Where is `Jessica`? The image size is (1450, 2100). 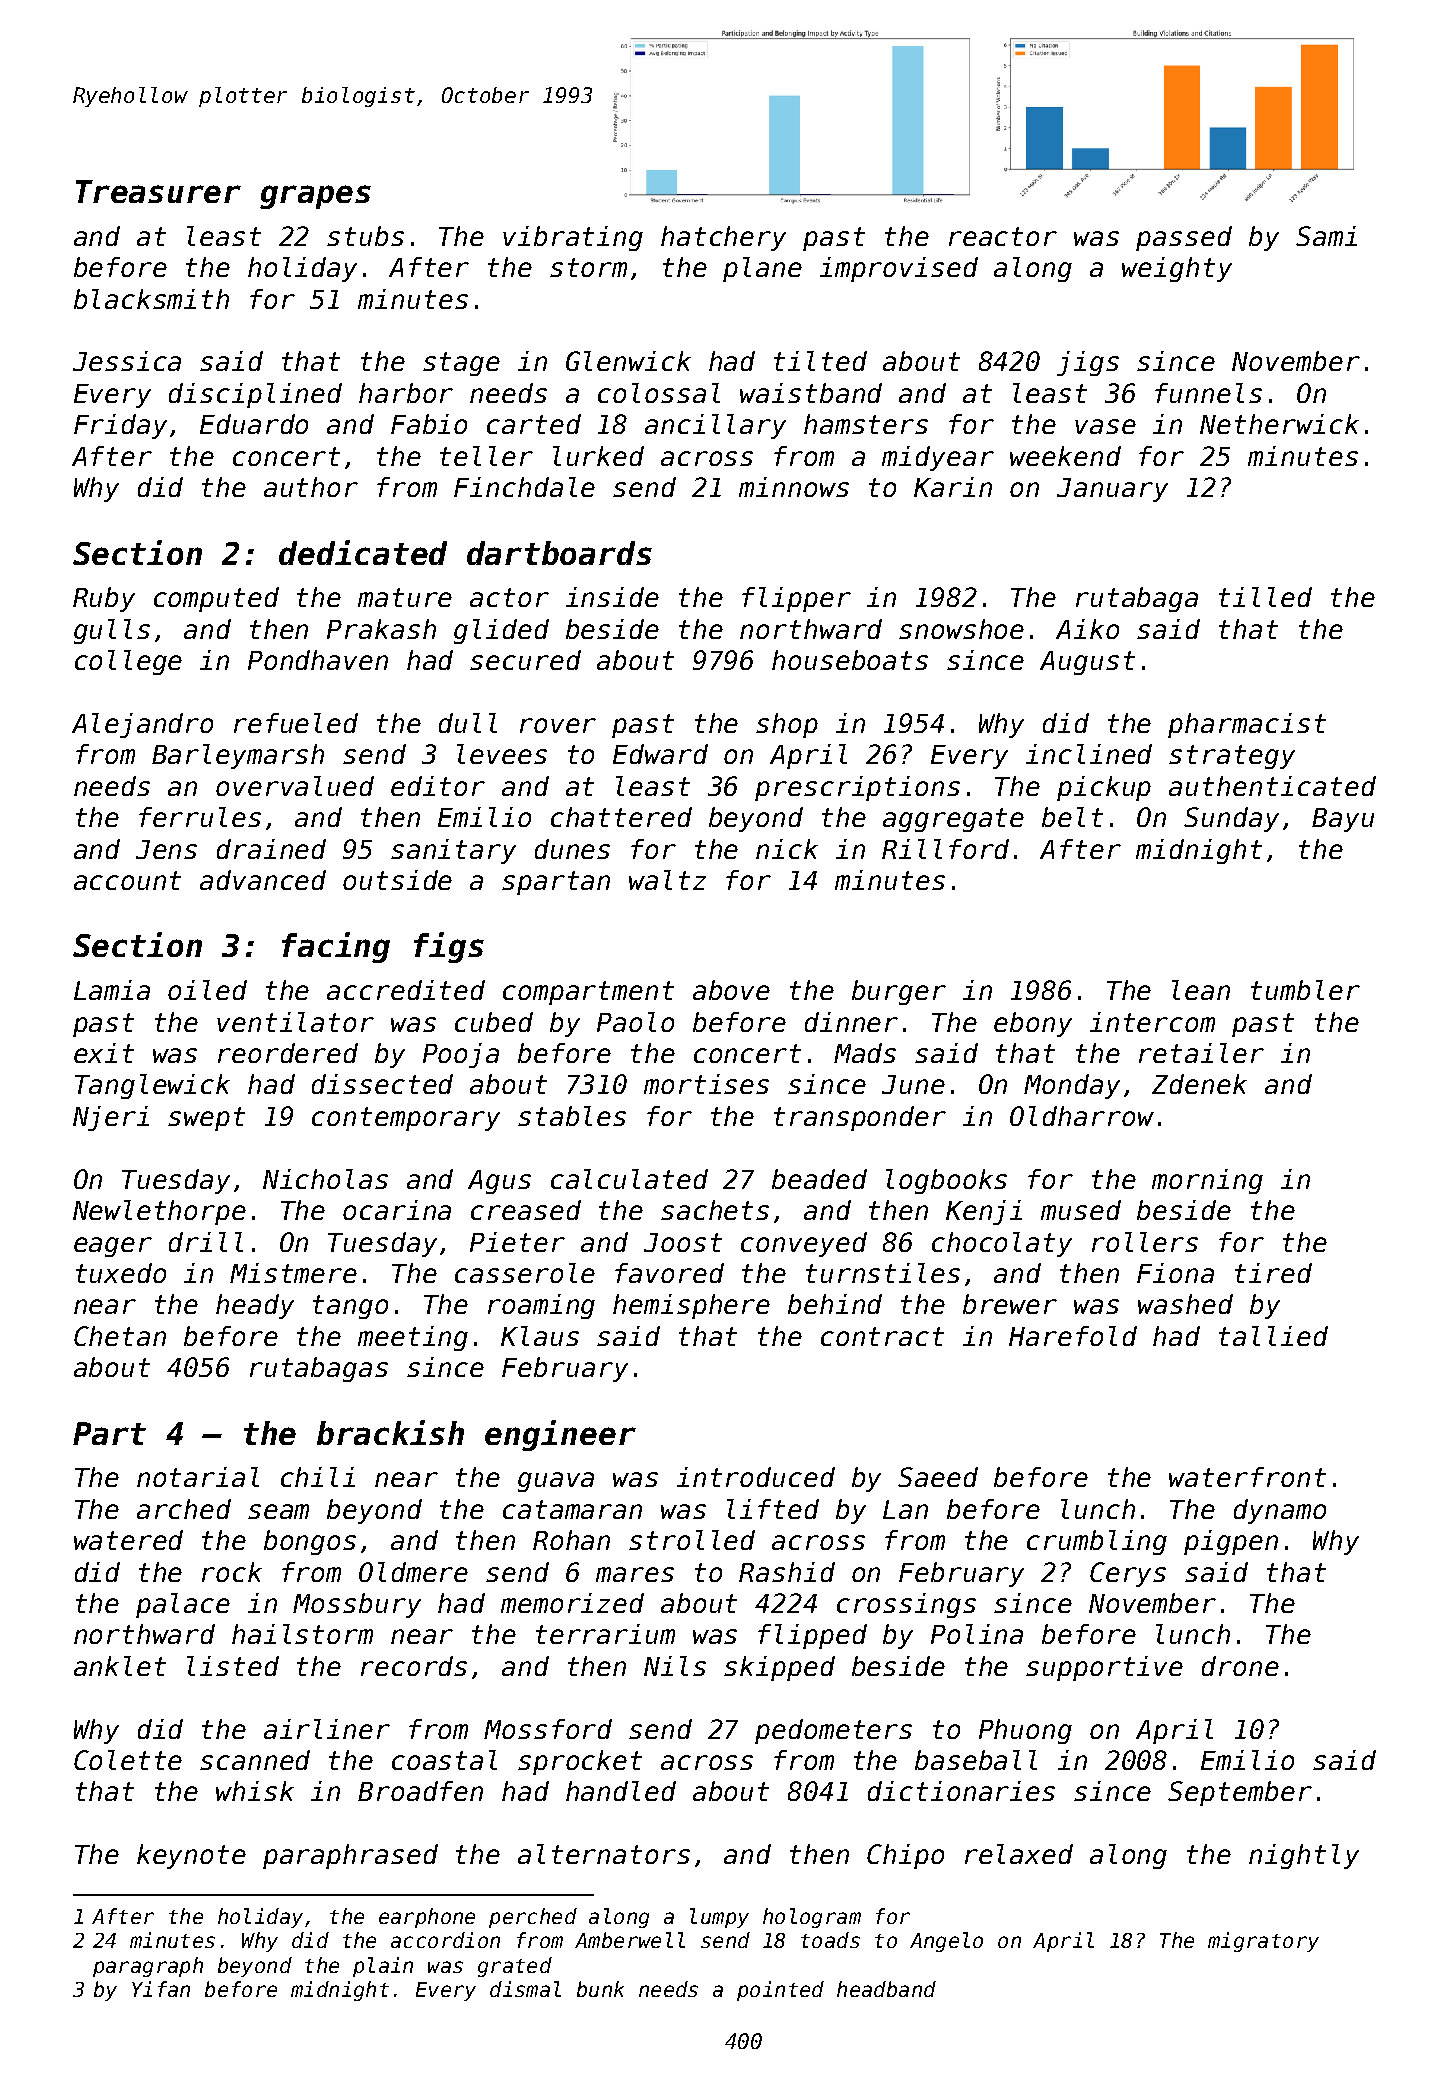
Jessica is located at coordinates (127, 361).
